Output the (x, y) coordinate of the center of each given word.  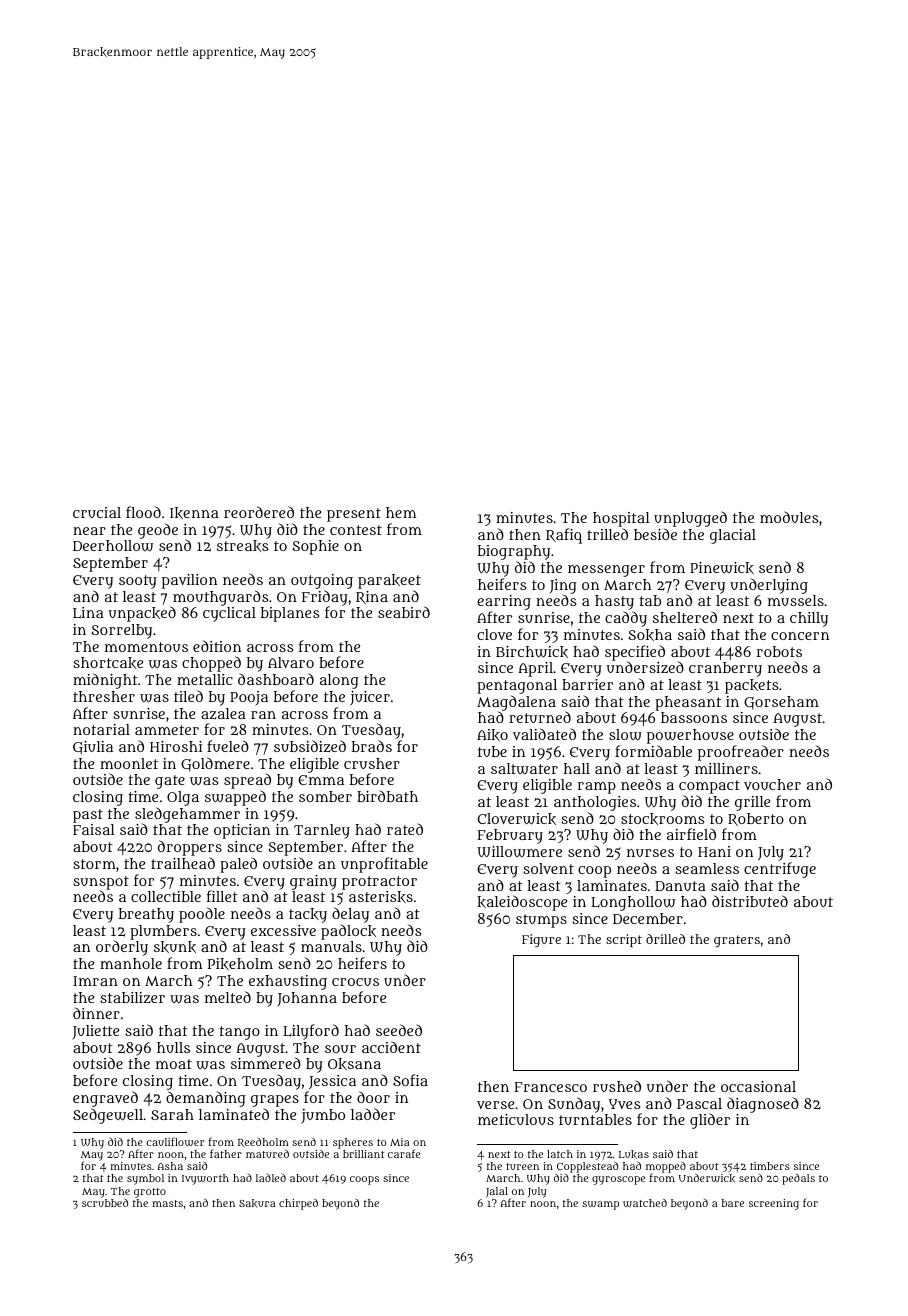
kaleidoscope (522, 903)
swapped (235, 798)
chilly (809, 619)
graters (737, 941)
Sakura (257, 1203)
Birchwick (532, 652)
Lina (88, 613)
